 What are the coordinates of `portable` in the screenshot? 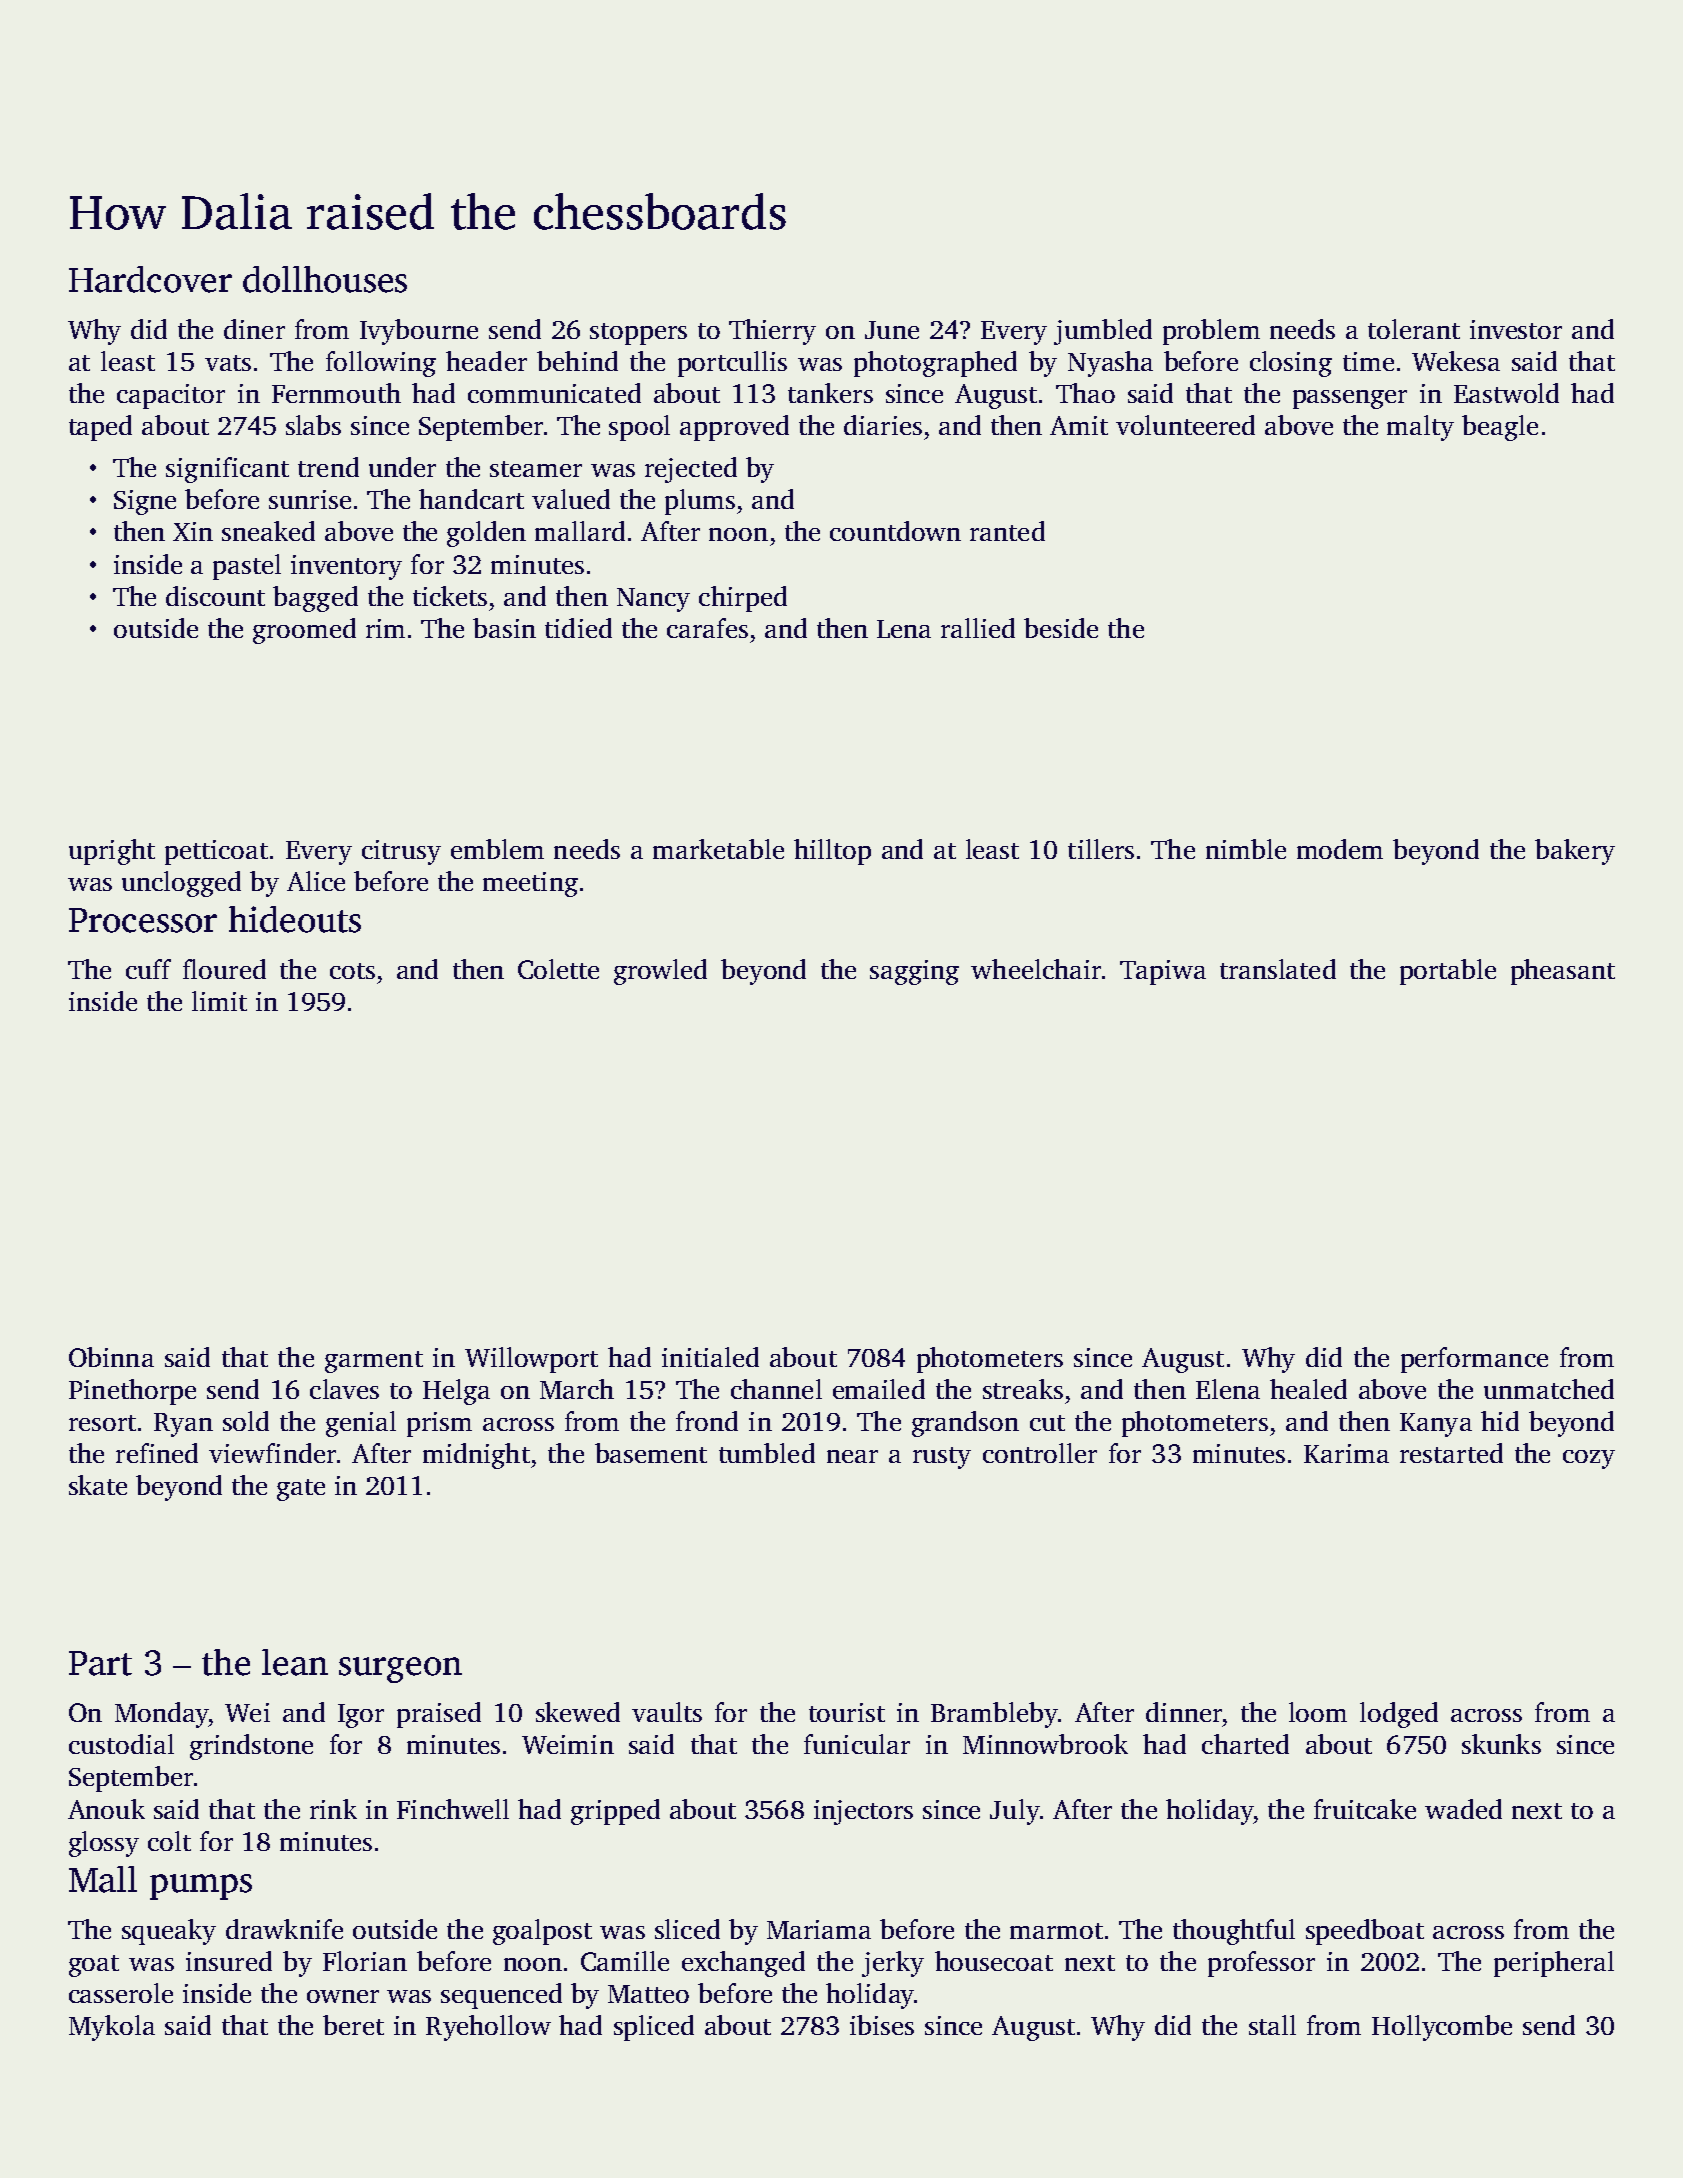 It's located at (1448, 972).
